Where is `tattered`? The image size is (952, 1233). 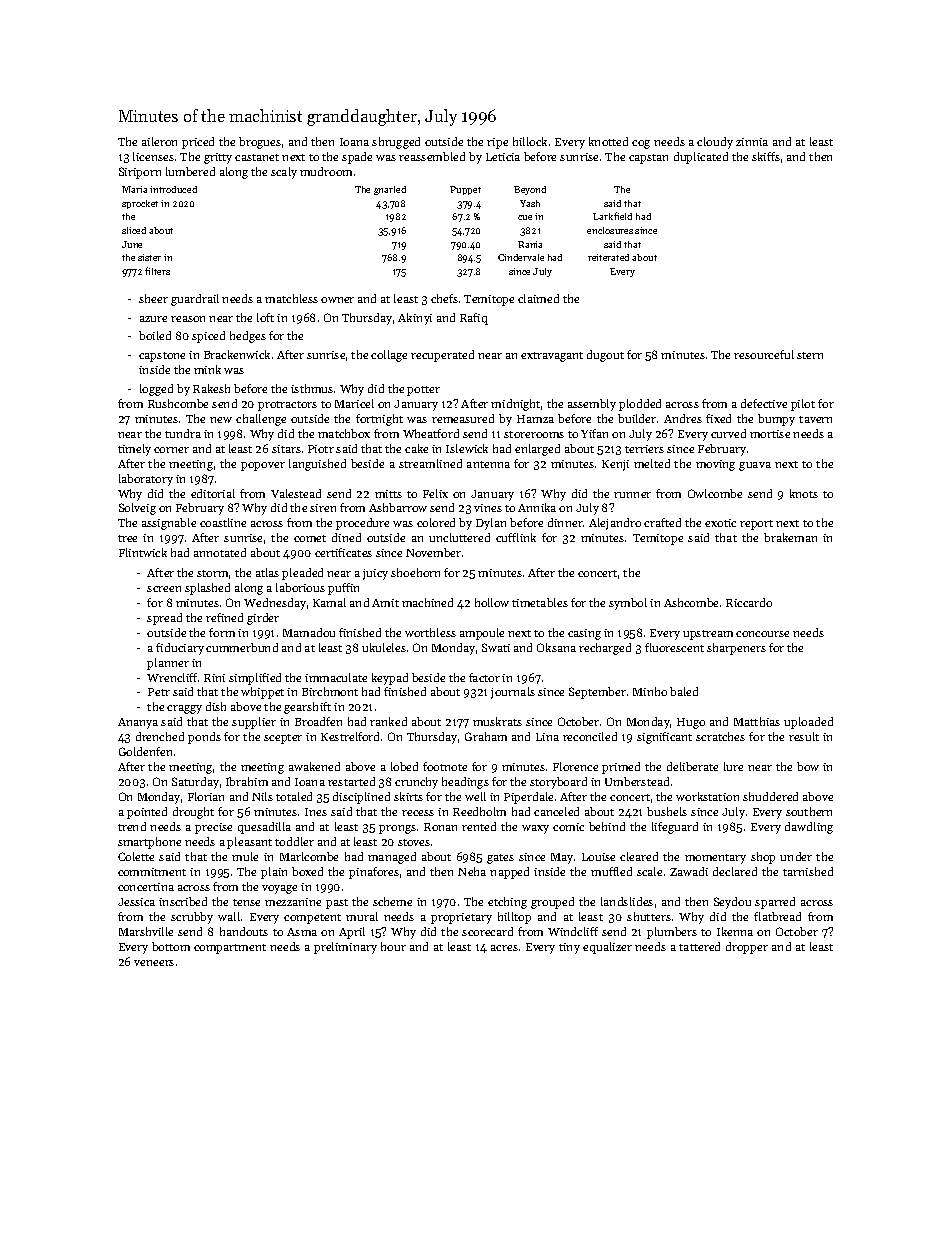 tattered is located at coordinates (699, 946).
